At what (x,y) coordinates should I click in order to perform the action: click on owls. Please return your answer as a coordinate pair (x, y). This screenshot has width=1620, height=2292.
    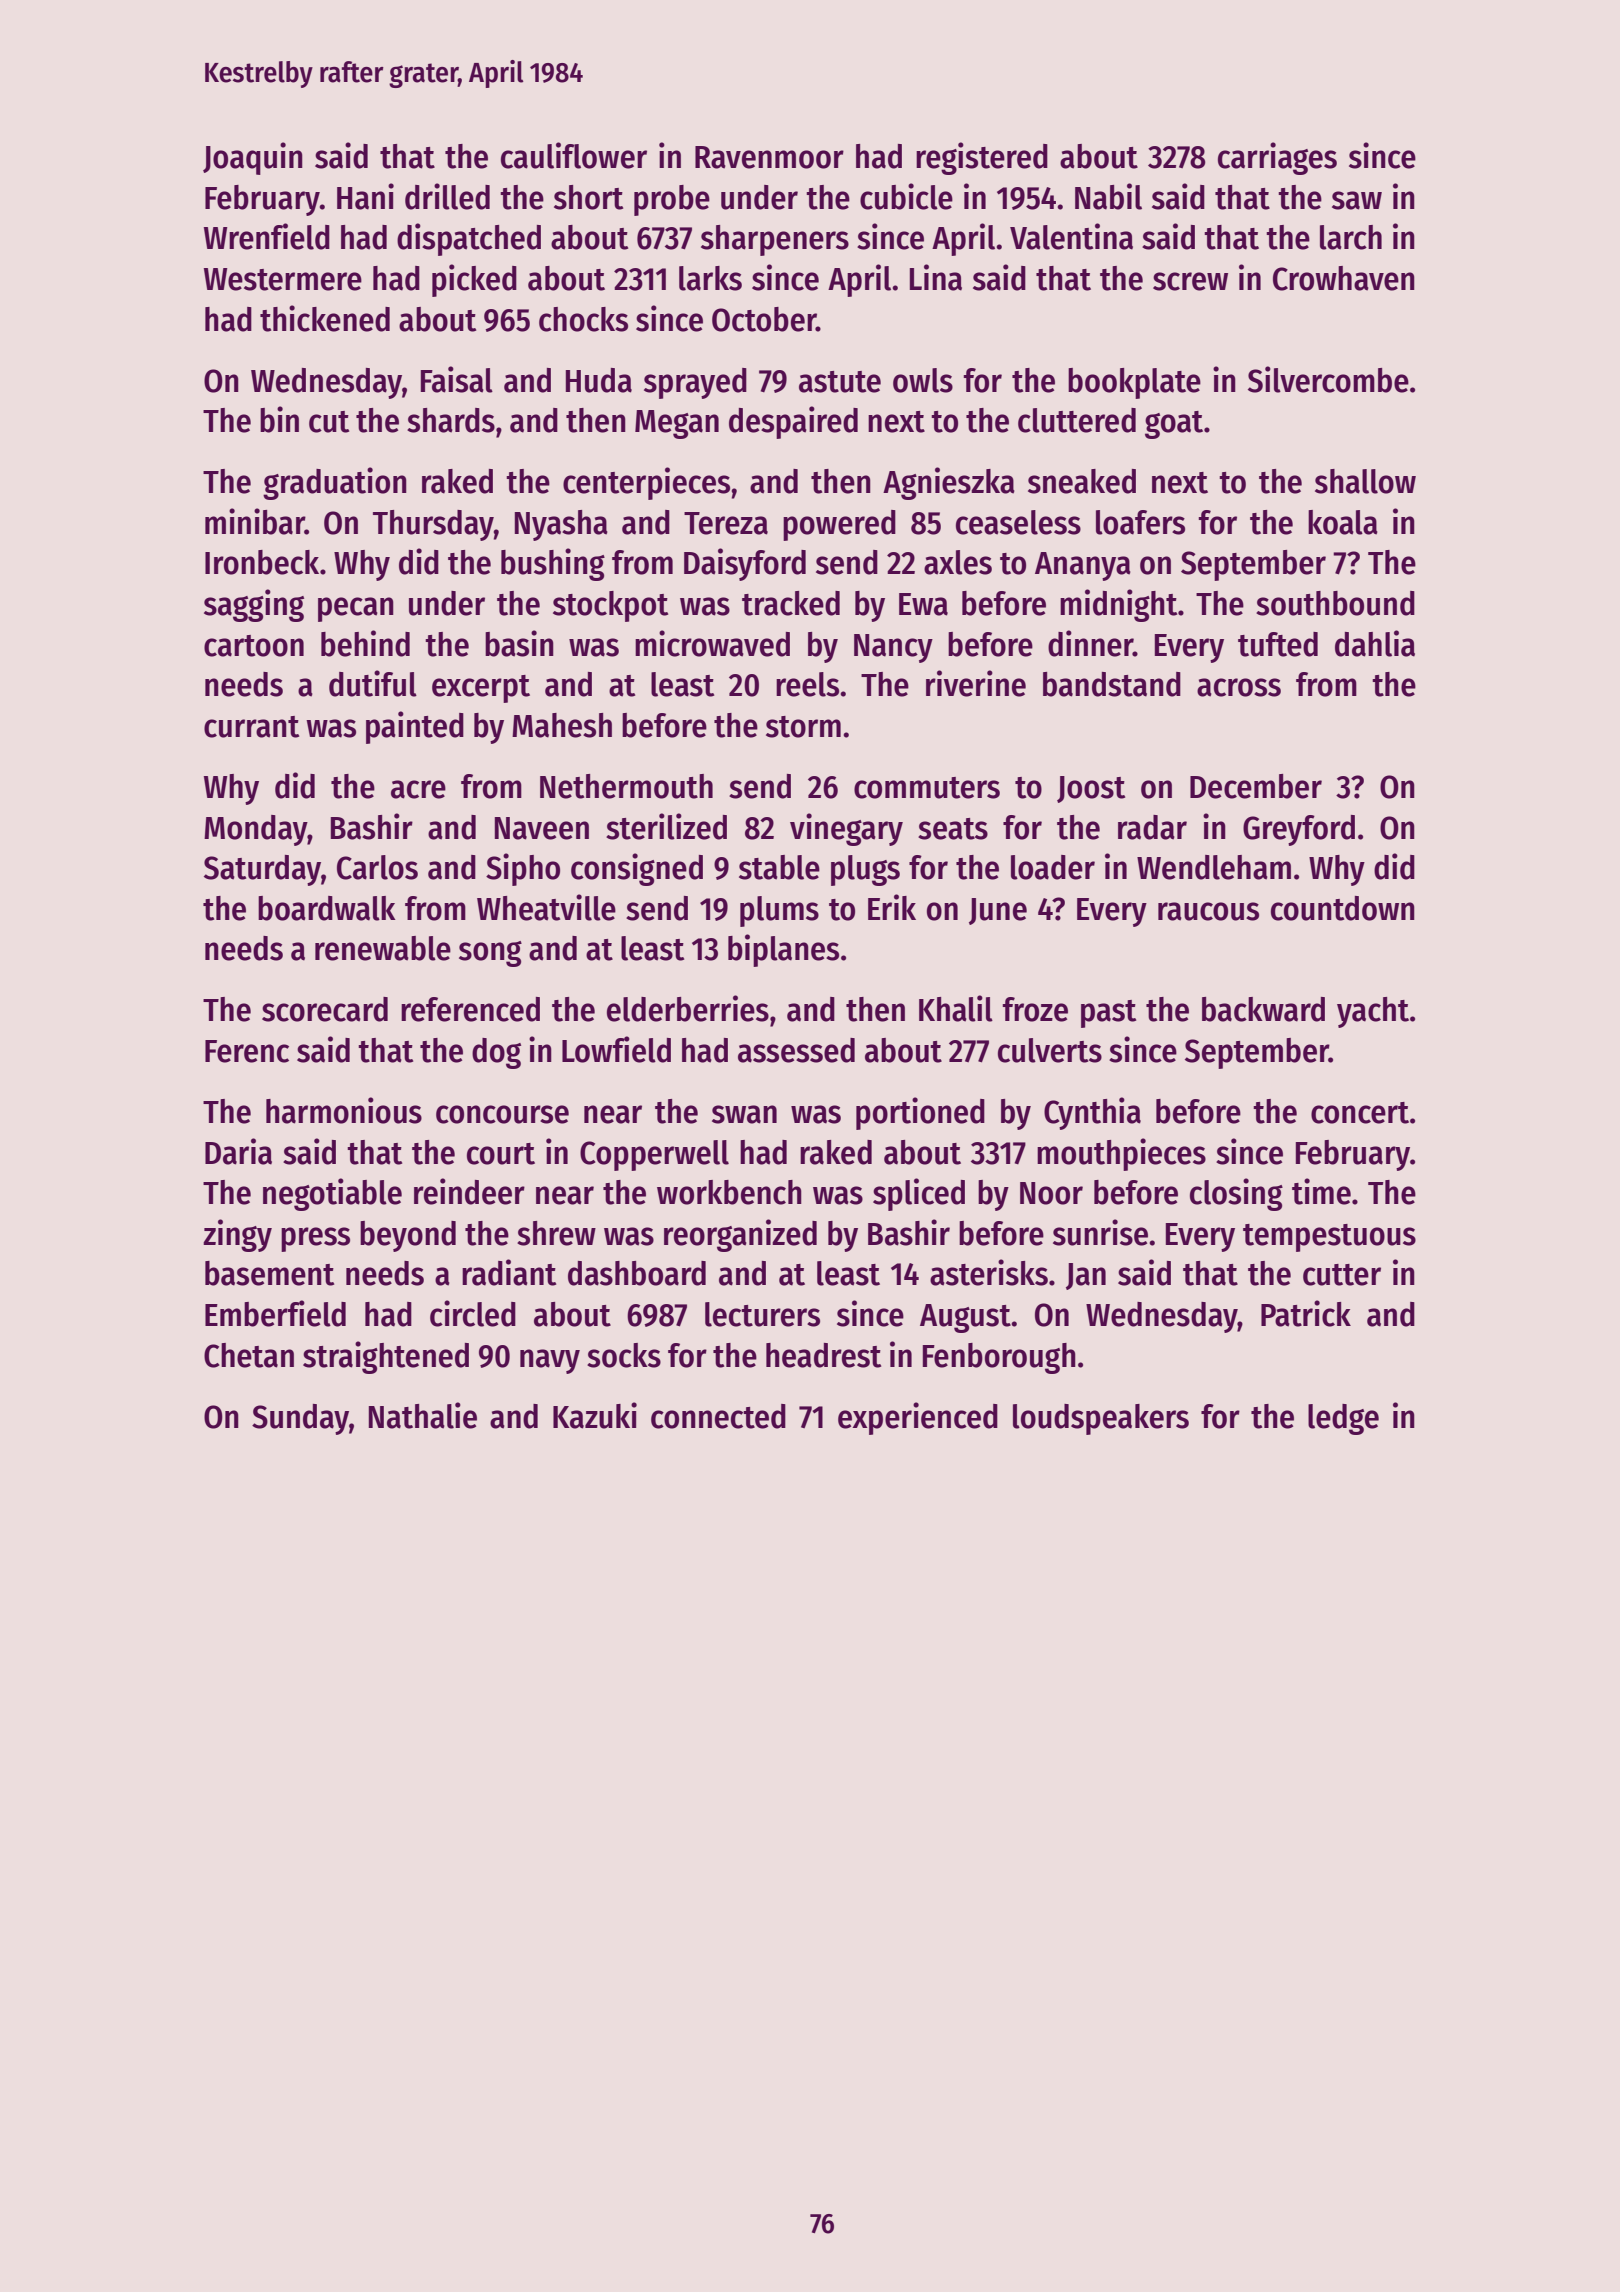
    Looking at the image, I should click on (923, 380).
